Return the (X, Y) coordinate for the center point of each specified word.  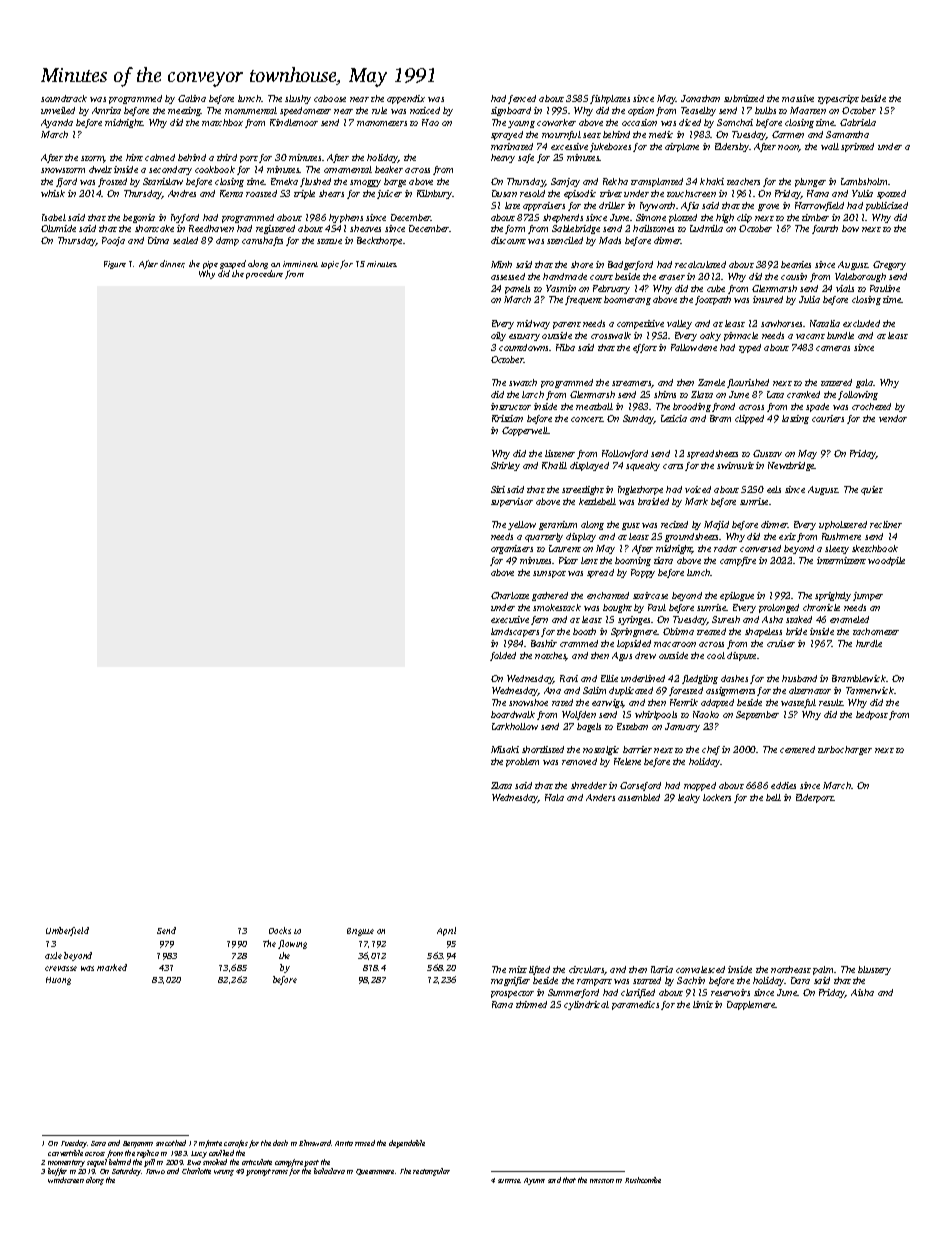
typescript (838, 99)
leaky (689, 798)
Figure (115, 265)
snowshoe (528, 702)
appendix (406, 99)
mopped (700, 786)
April (446, 931)
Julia (809, 299)
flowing (292, 944)
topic (330, 265)
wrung (224, 1173)
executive (510, 619)
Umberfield (67, 931)
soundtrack (64, 98)
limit (703, 1004)
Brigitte (360, 932)
